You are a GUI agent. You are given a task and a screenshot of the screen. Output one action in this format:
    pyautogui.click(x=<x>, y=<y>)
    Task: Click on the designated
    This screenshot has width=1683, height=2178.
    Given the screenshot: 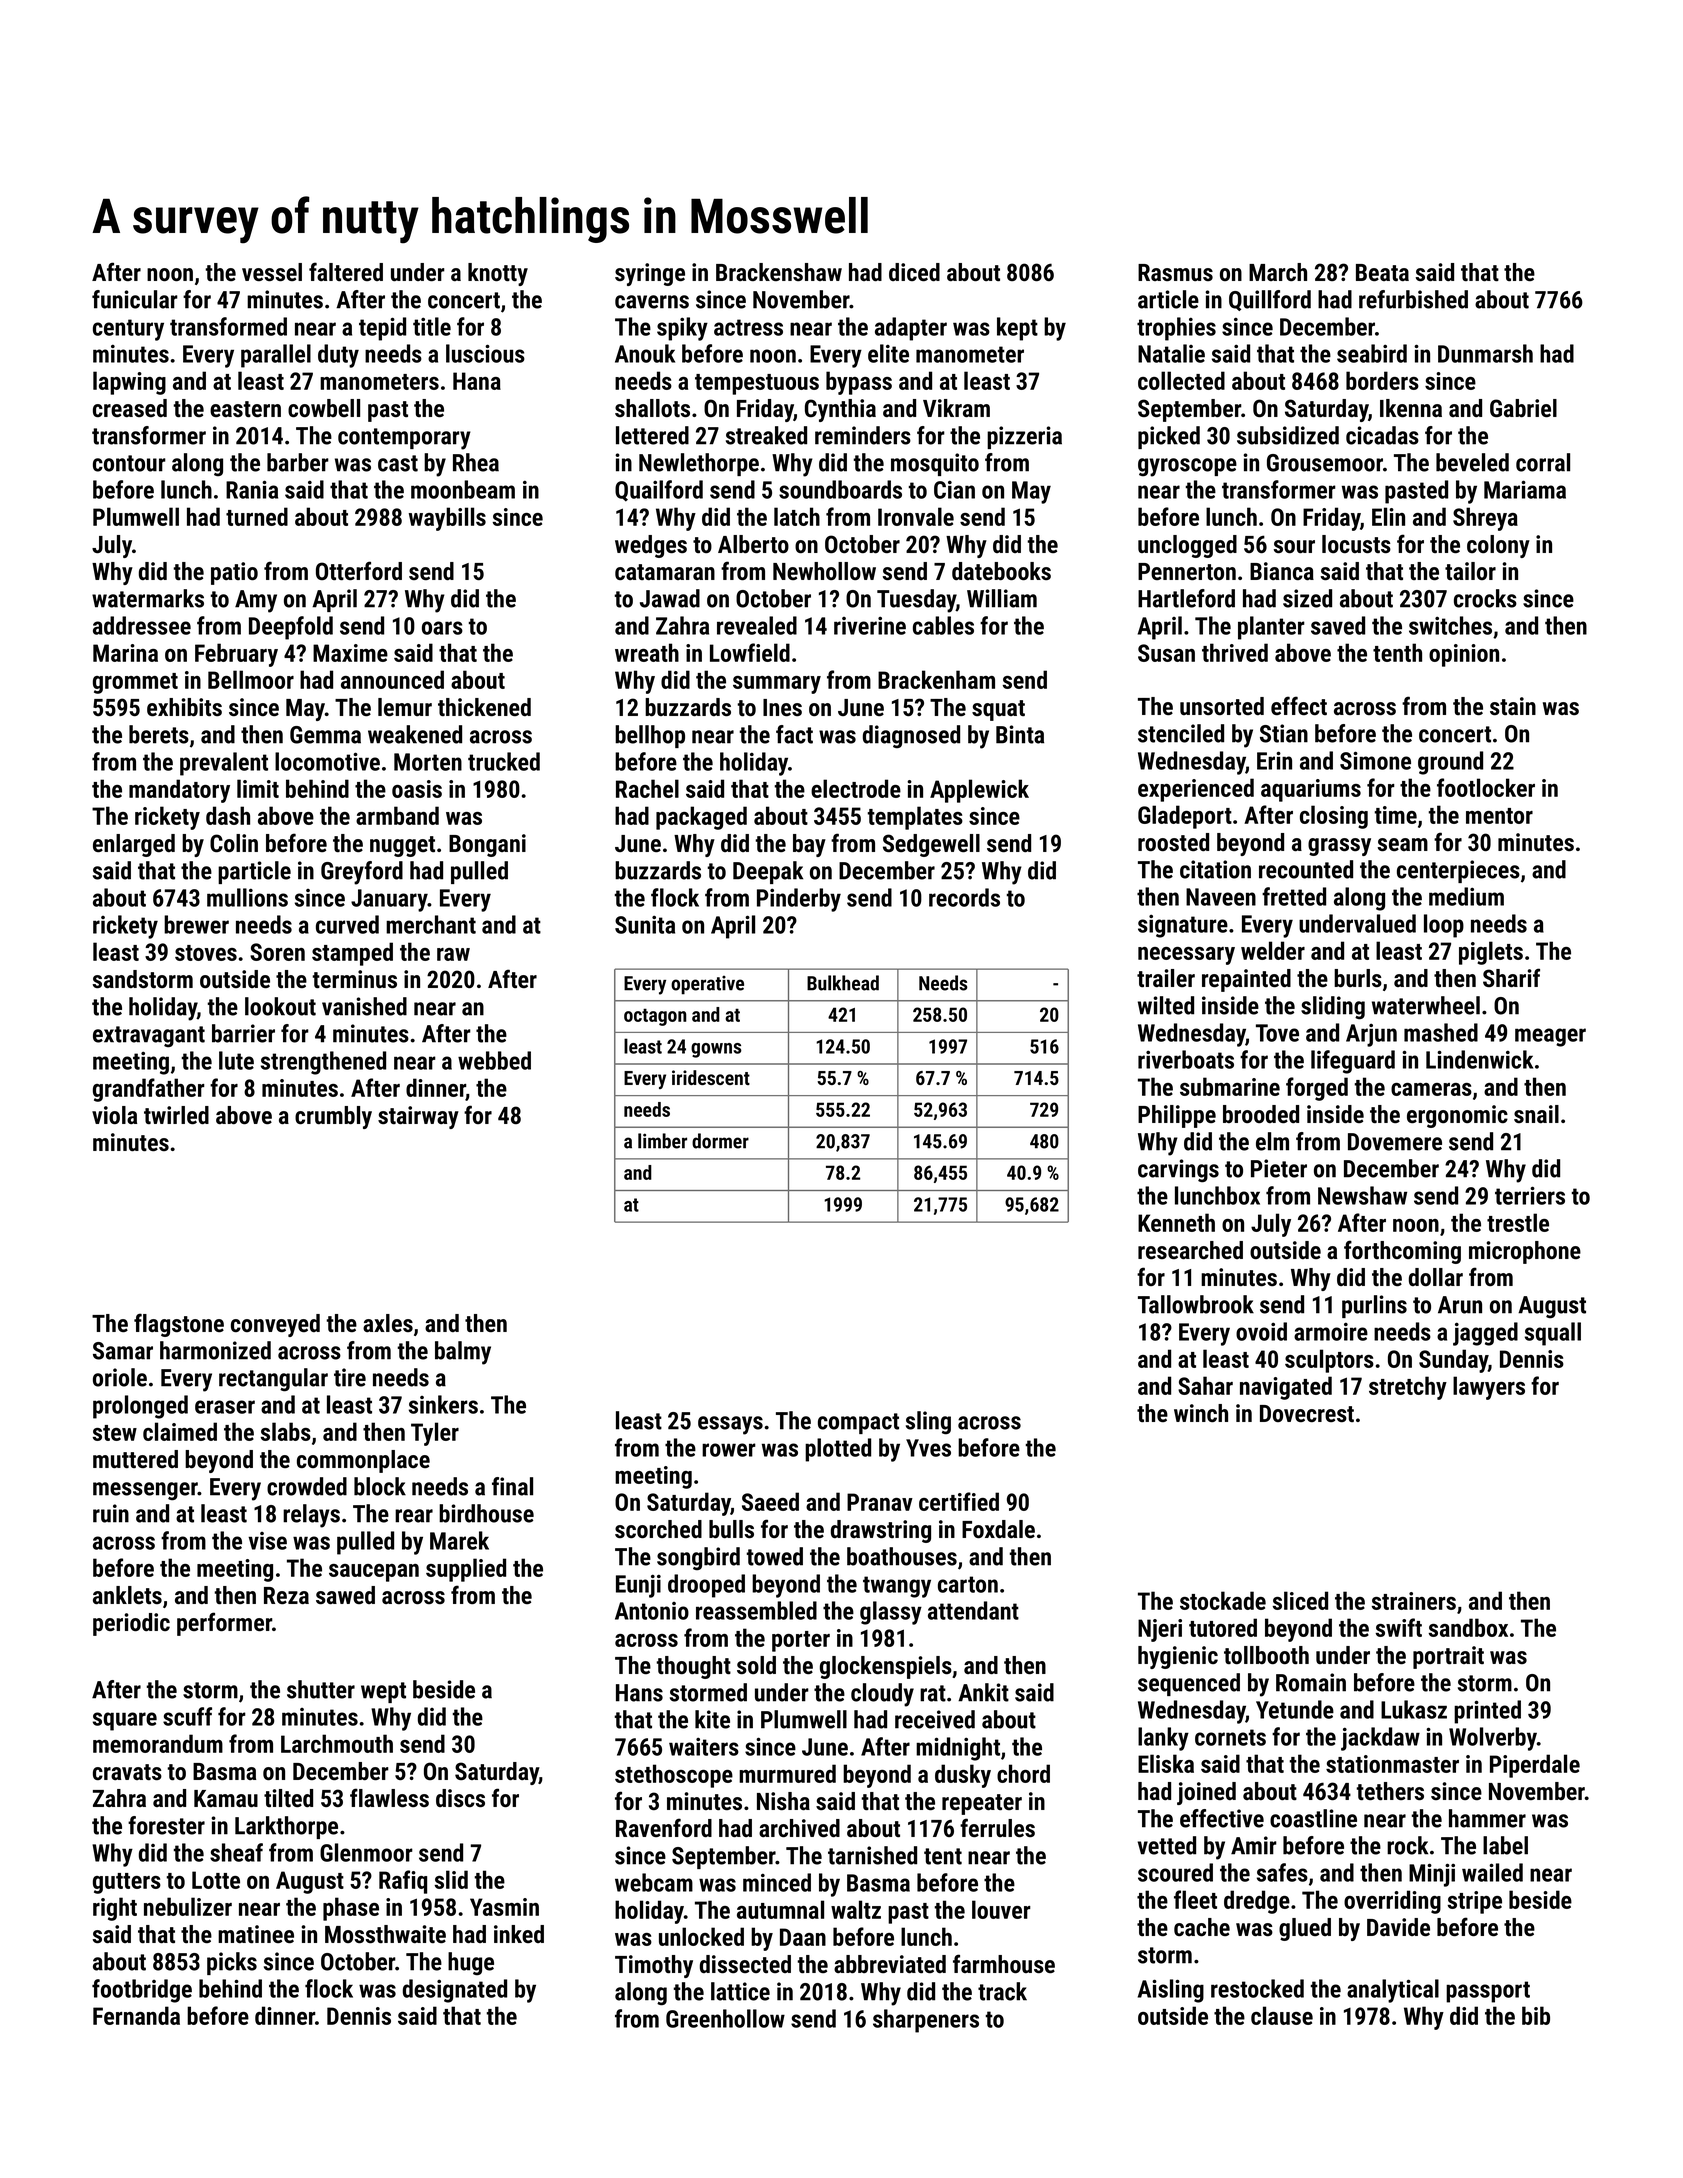 What is the action you would take?
    pyautogui.click(x=455, y=1991)
